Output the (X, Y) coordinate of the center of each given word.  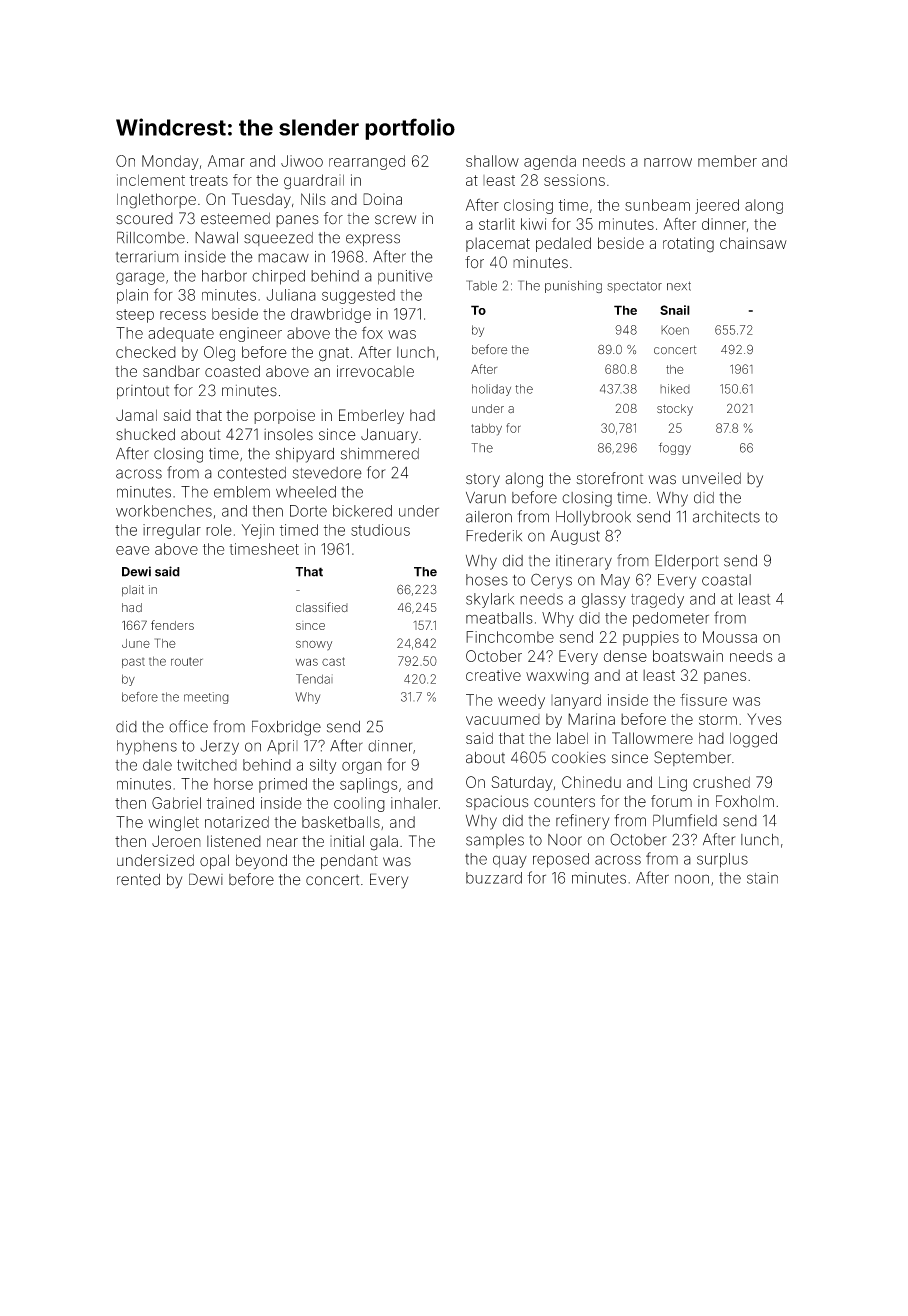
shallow (492, 161)
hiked (675, 389)
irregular (172, 531)
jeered (717, 206)
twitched (207, 765)
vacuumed (503, 719)
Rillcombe (151, 237)
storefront (609, 478)
